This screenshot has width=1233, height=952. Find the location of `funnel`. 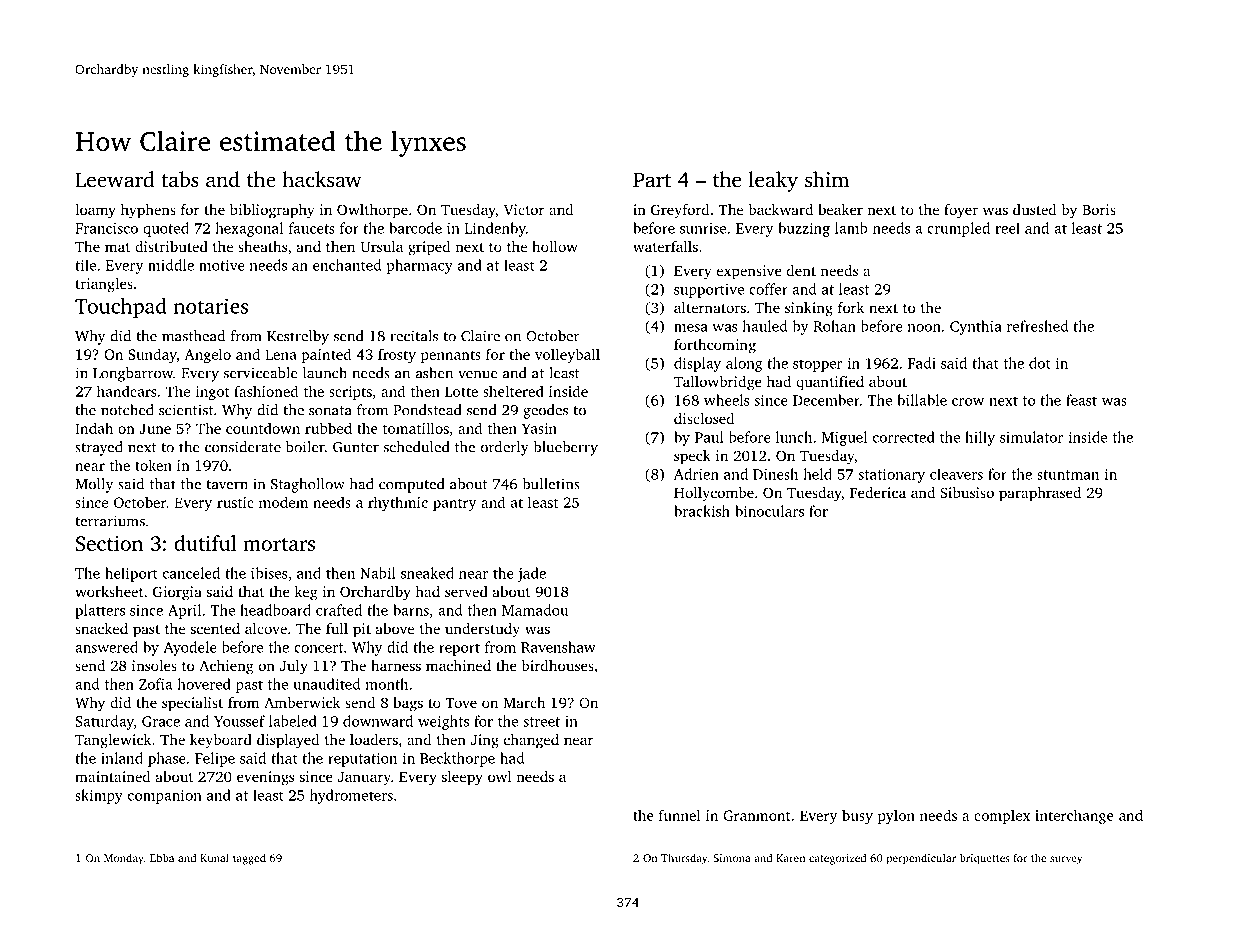

funnel is located at coordinates (680, 815).
